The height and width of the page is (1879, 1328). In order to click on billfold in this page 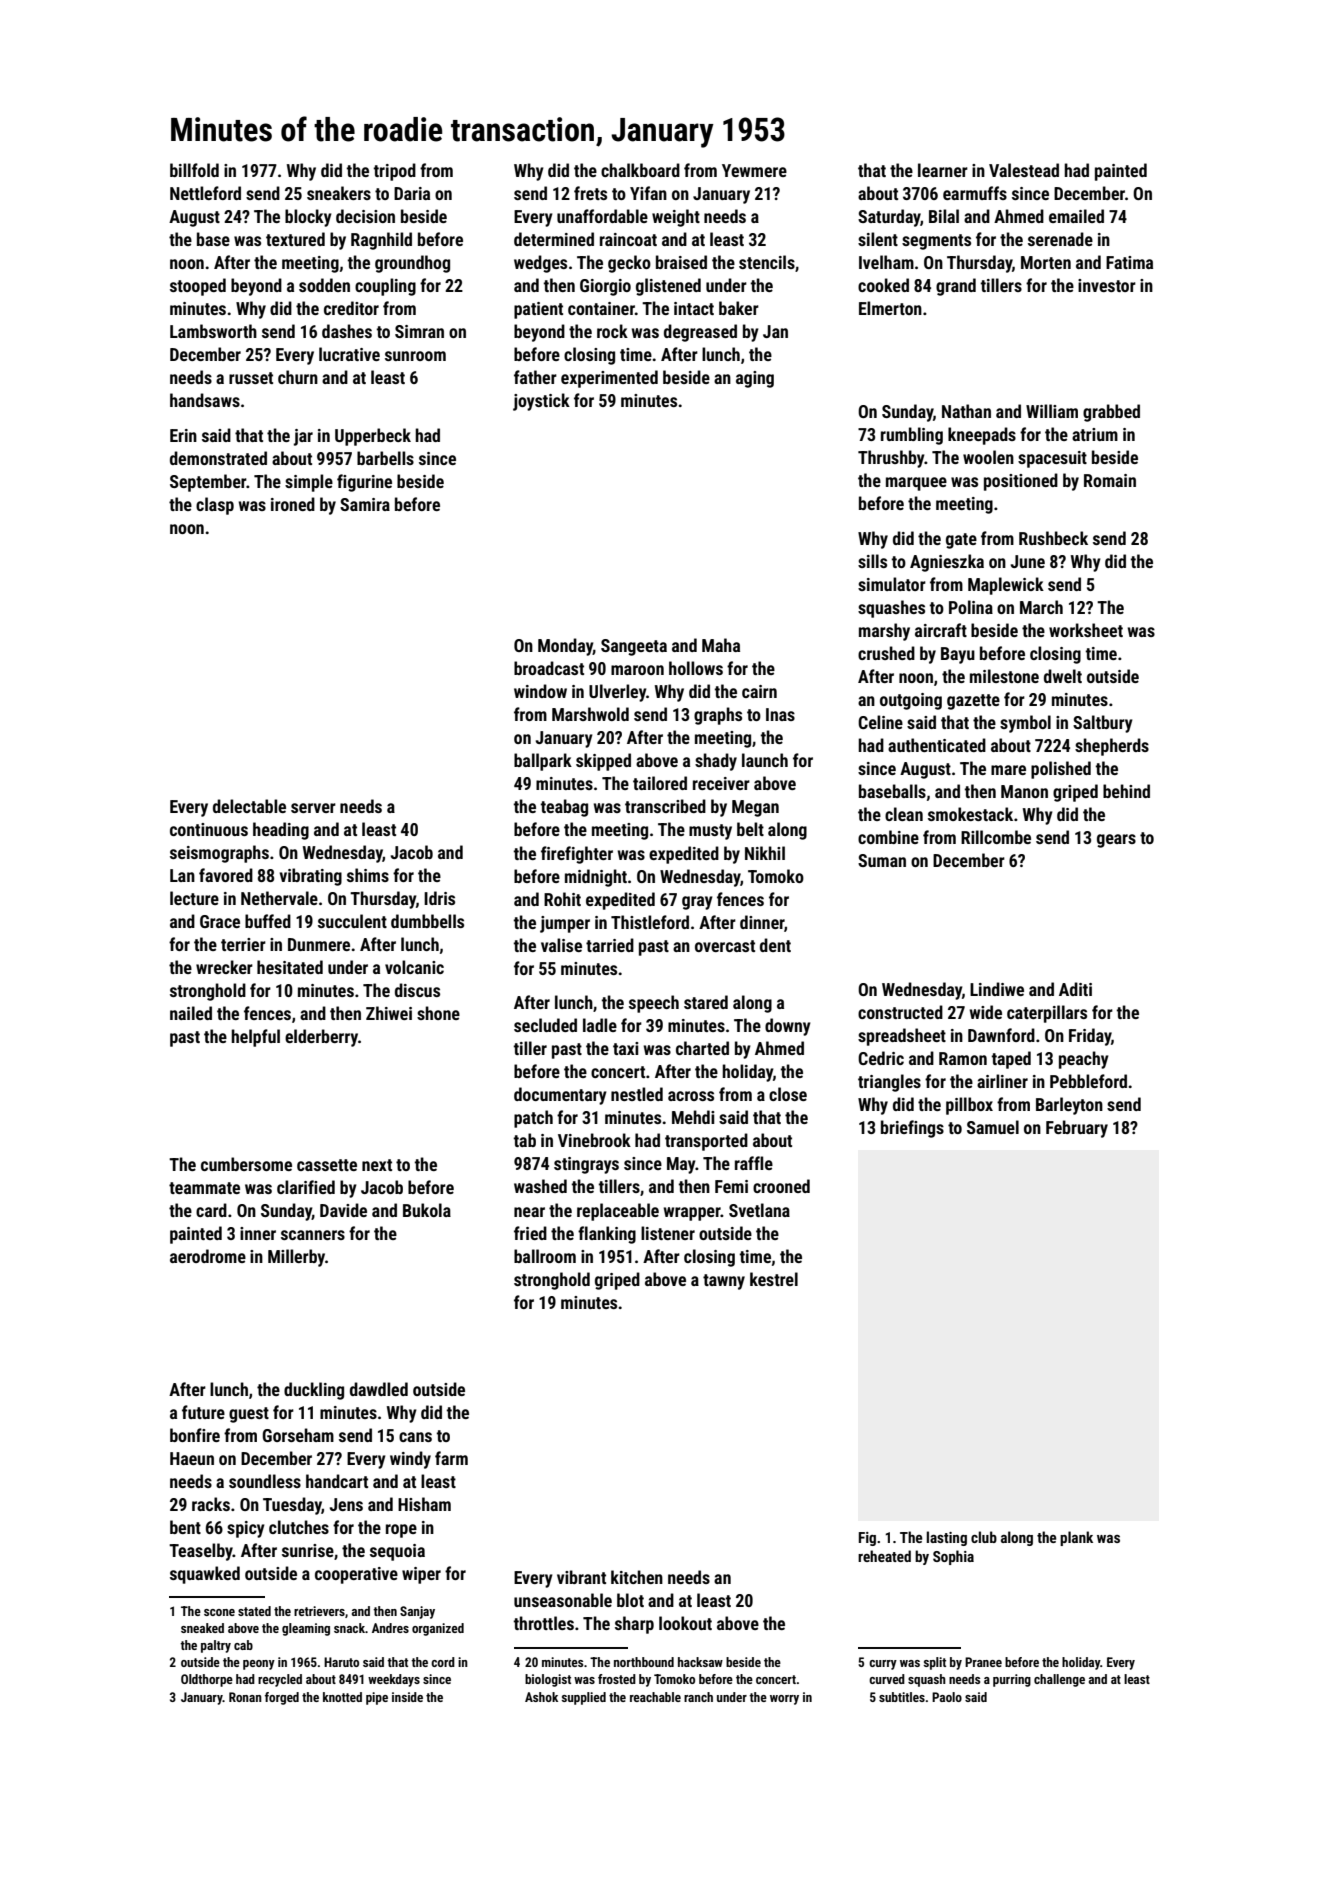, I will do `click(194, 170)`.
